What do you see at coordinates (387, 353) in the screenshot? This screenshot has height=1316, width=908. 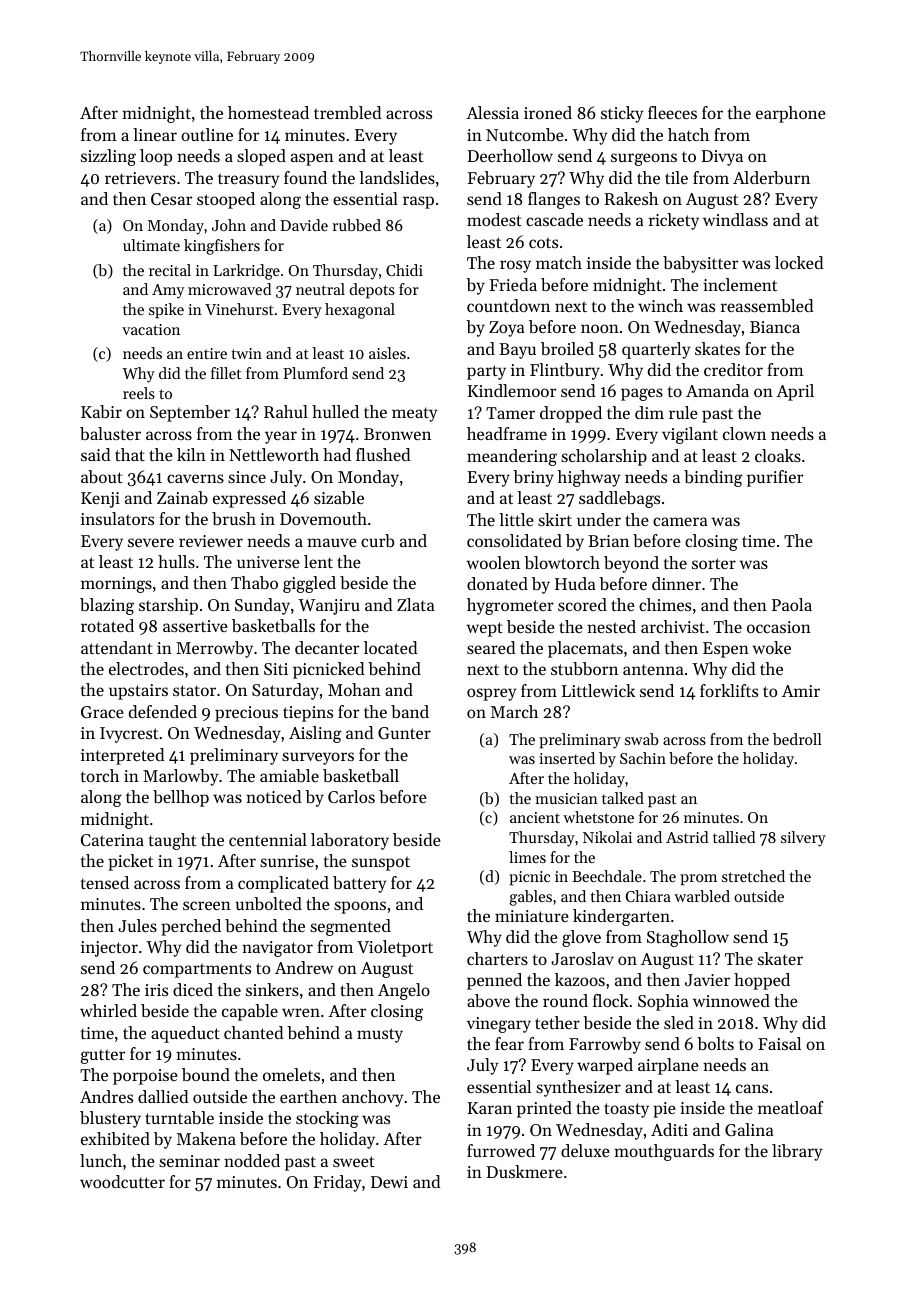 I see `aisles` at bounding box center [387, 353].
